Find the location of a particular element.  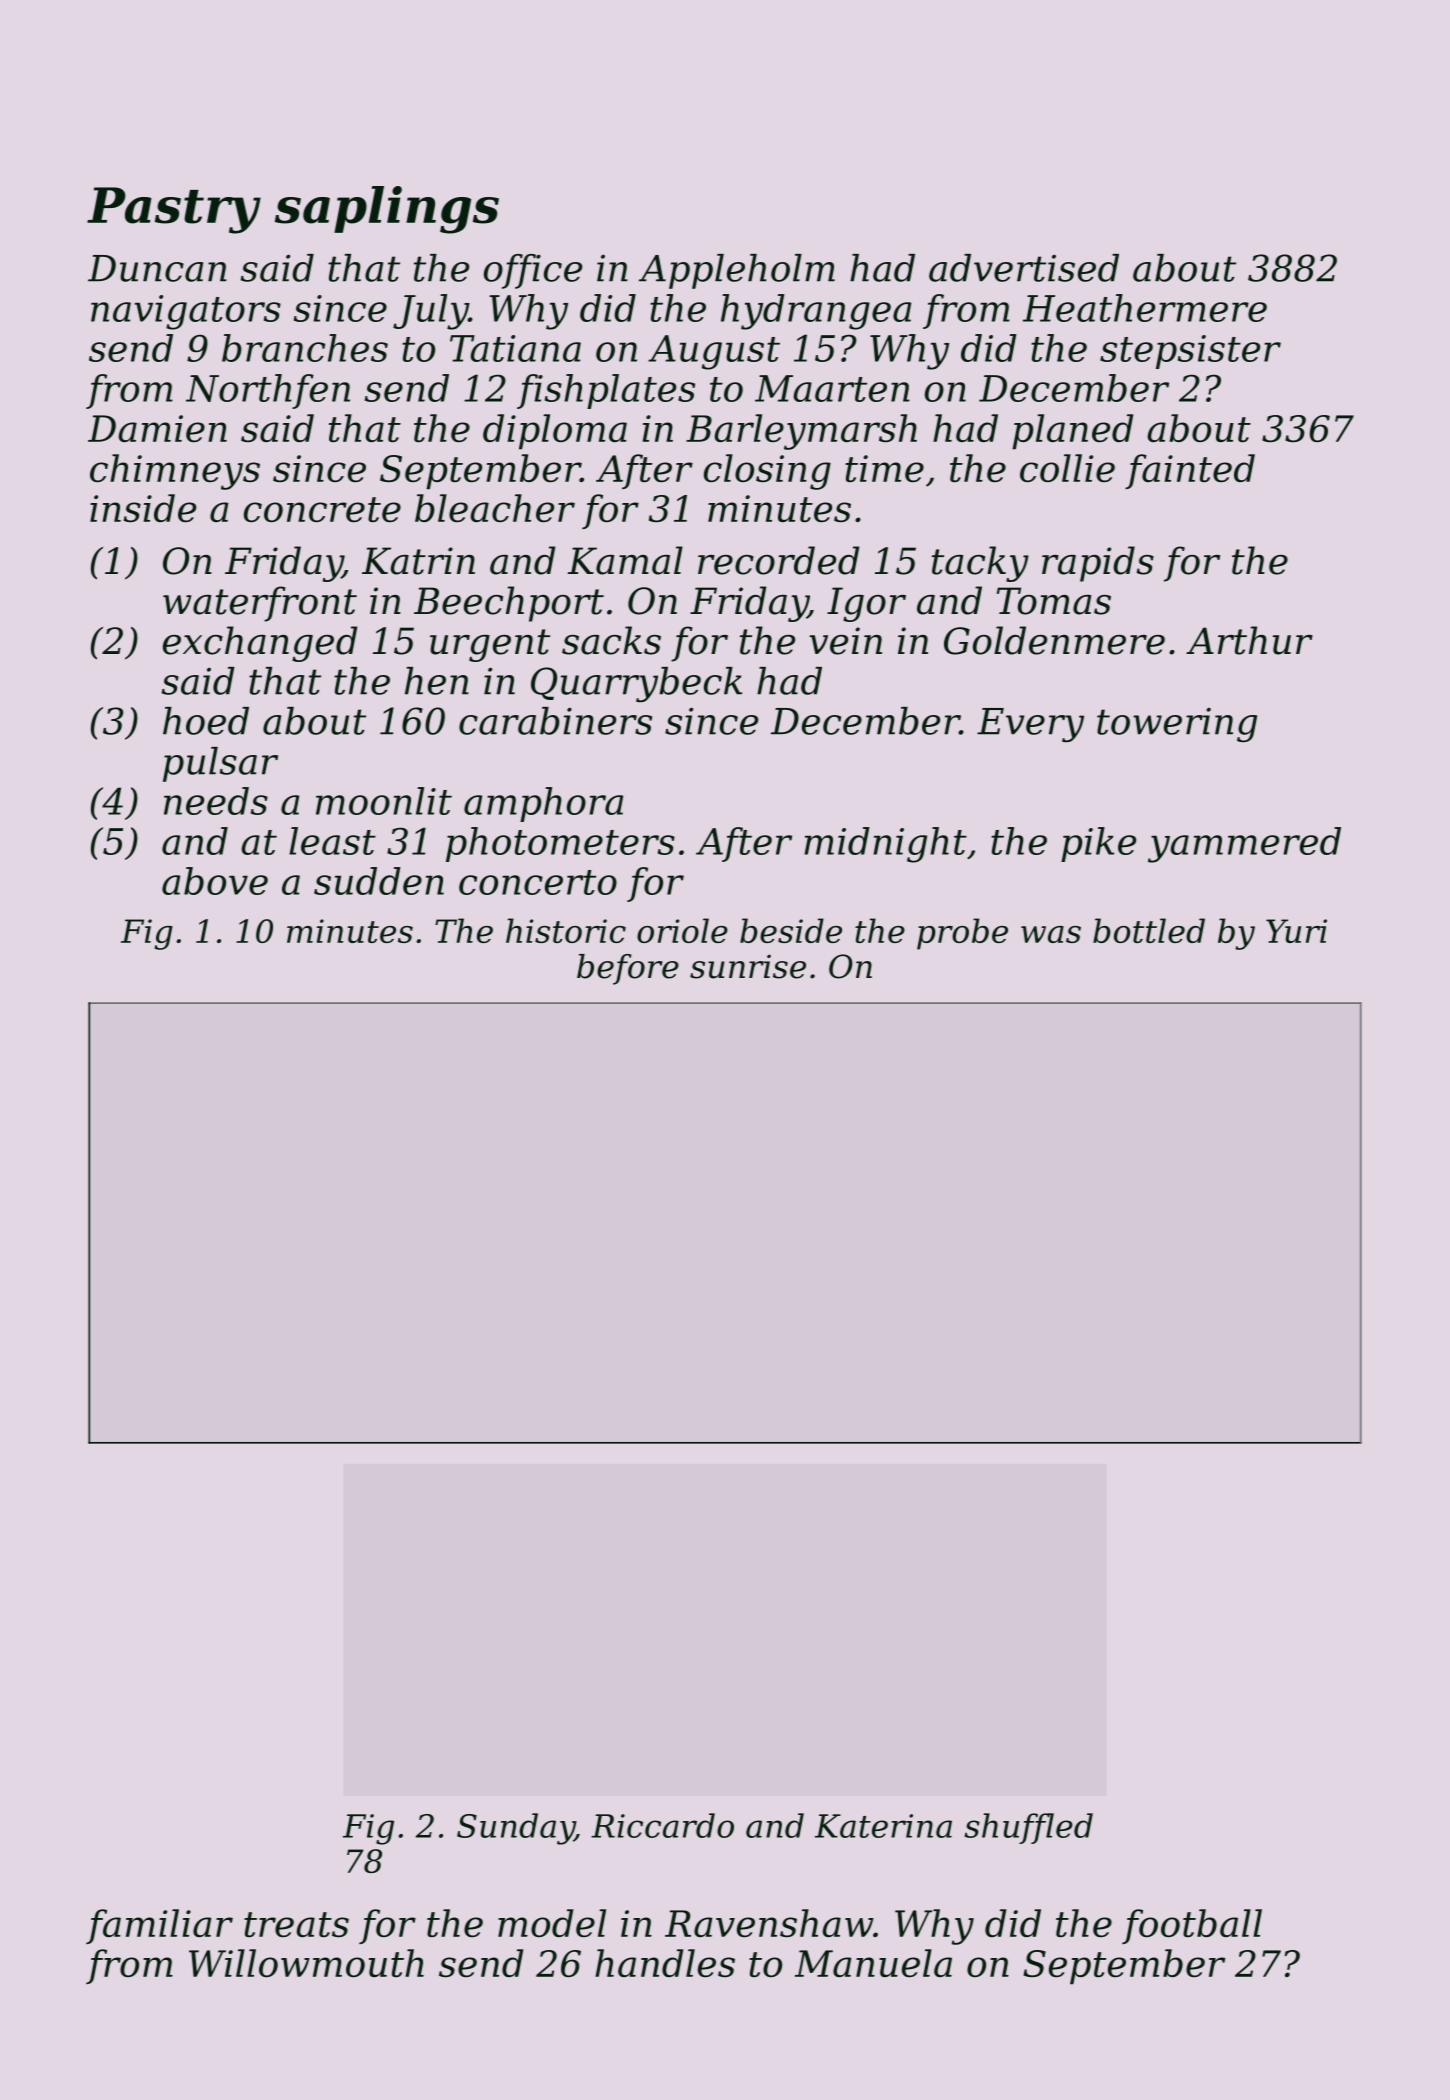

Arthur is located at coordinates (1249, 640).
